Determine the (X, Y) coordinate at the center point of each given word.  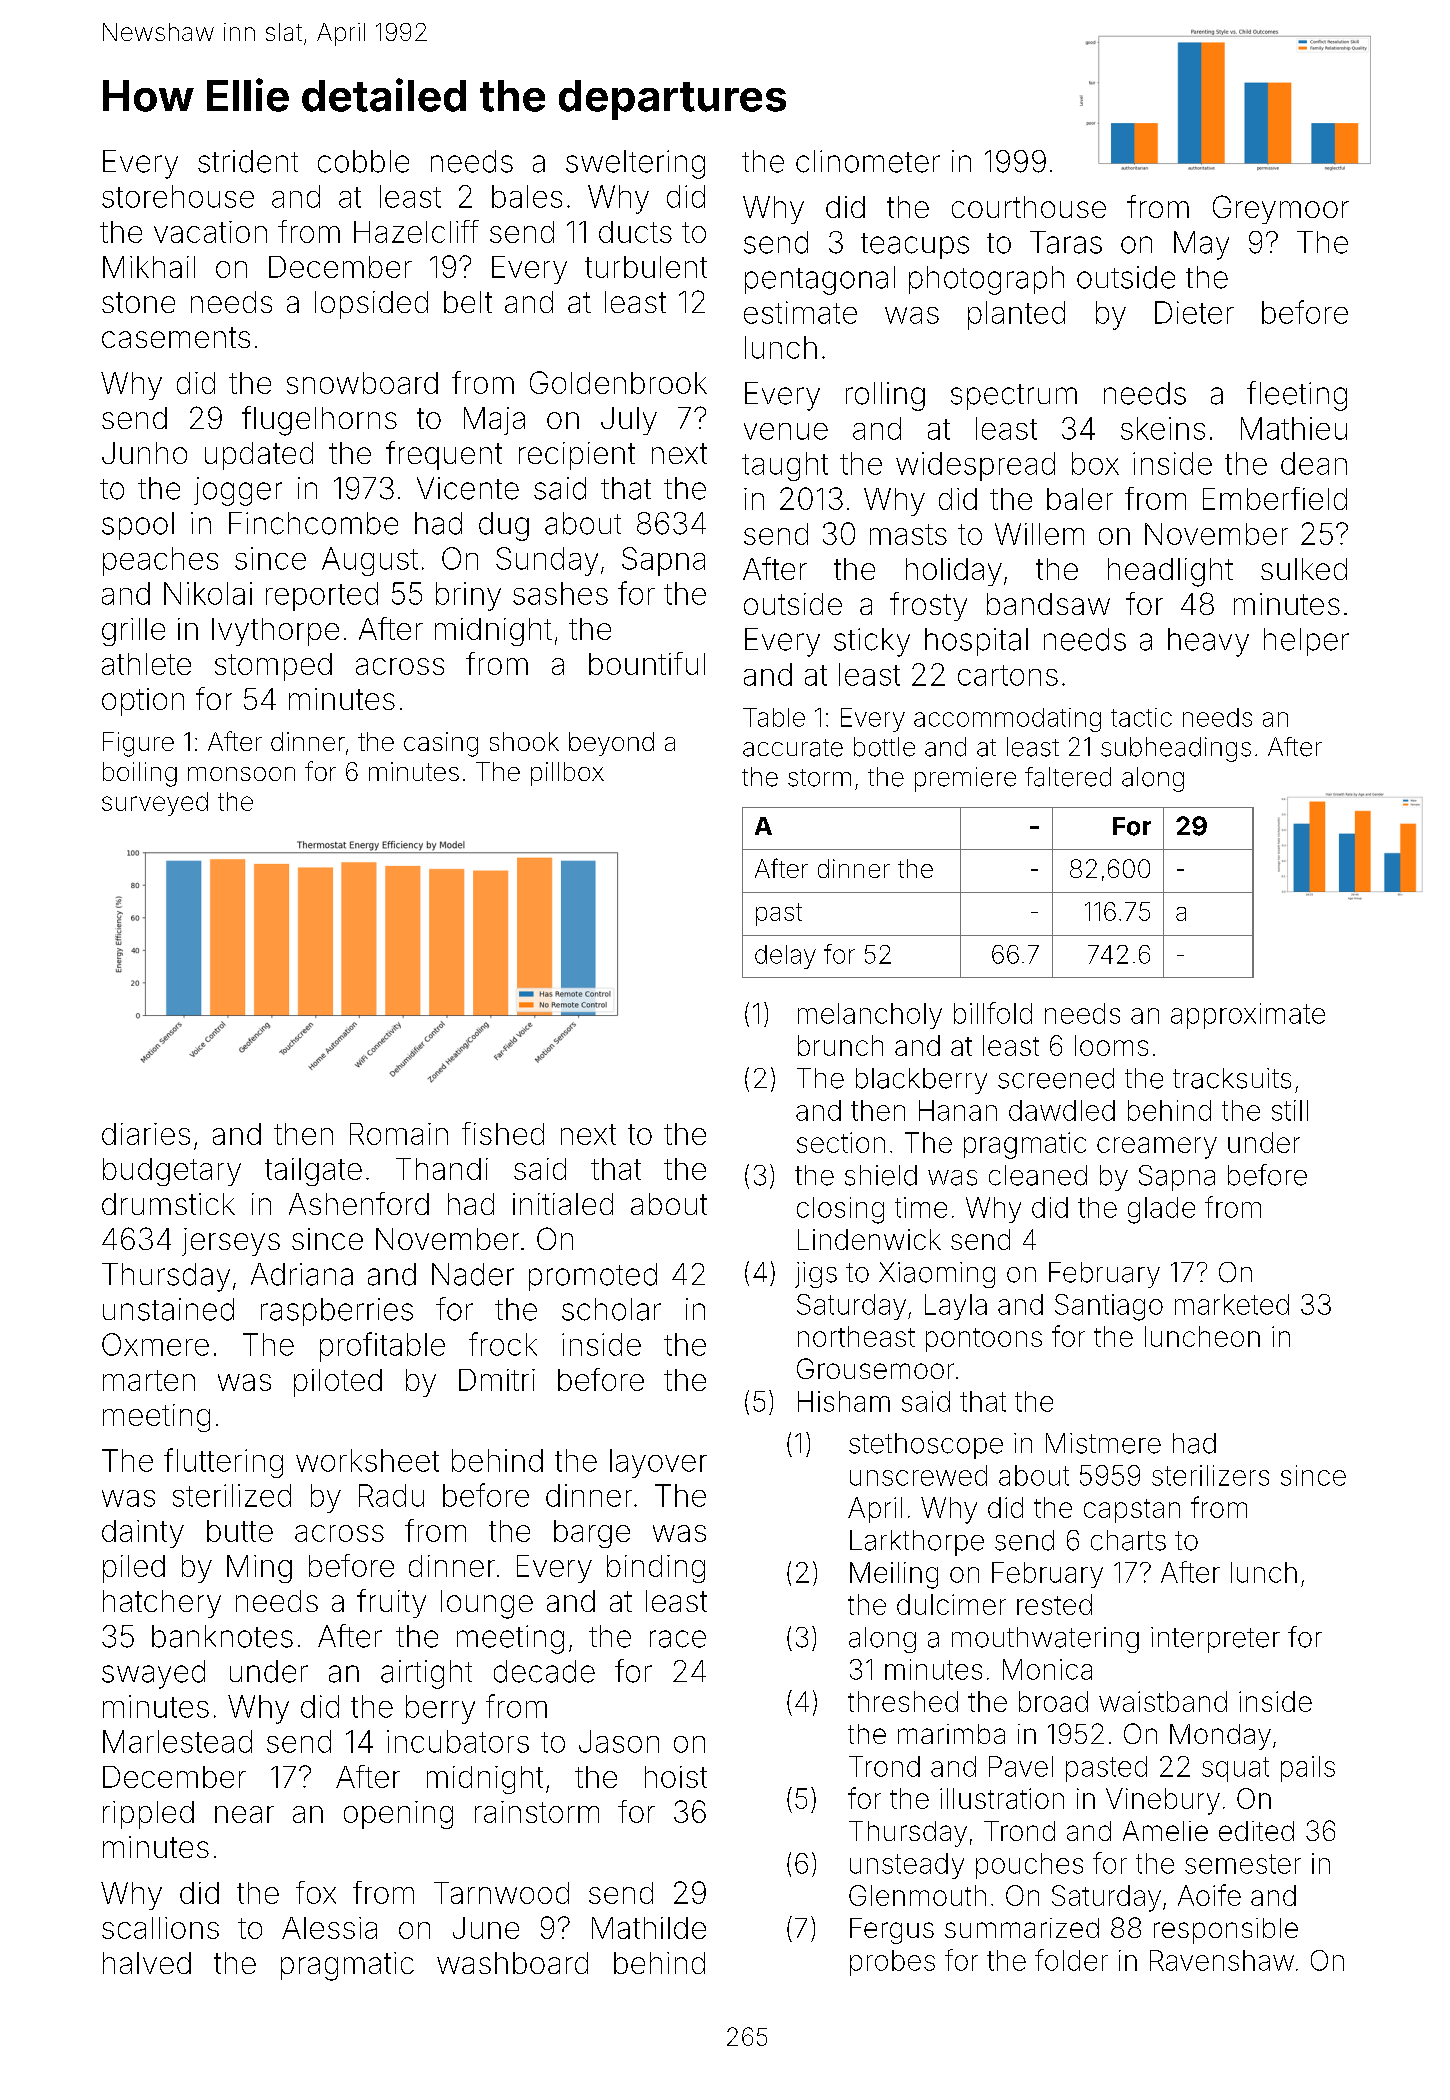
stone (138, 302)
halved (147, 1963)
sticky (872, 642)
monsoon (241, 774)
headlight (1170, 572)
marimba (951, 1734)
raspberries (337, 1312)
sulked (1304, 569)
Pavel (1021, 1766)
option (143, 702)
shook (524, 741)
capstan (1132, 1511)
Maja (494, 421)
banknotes (222, 1636)
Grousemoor (875, 1368)
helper (1306, 642)
